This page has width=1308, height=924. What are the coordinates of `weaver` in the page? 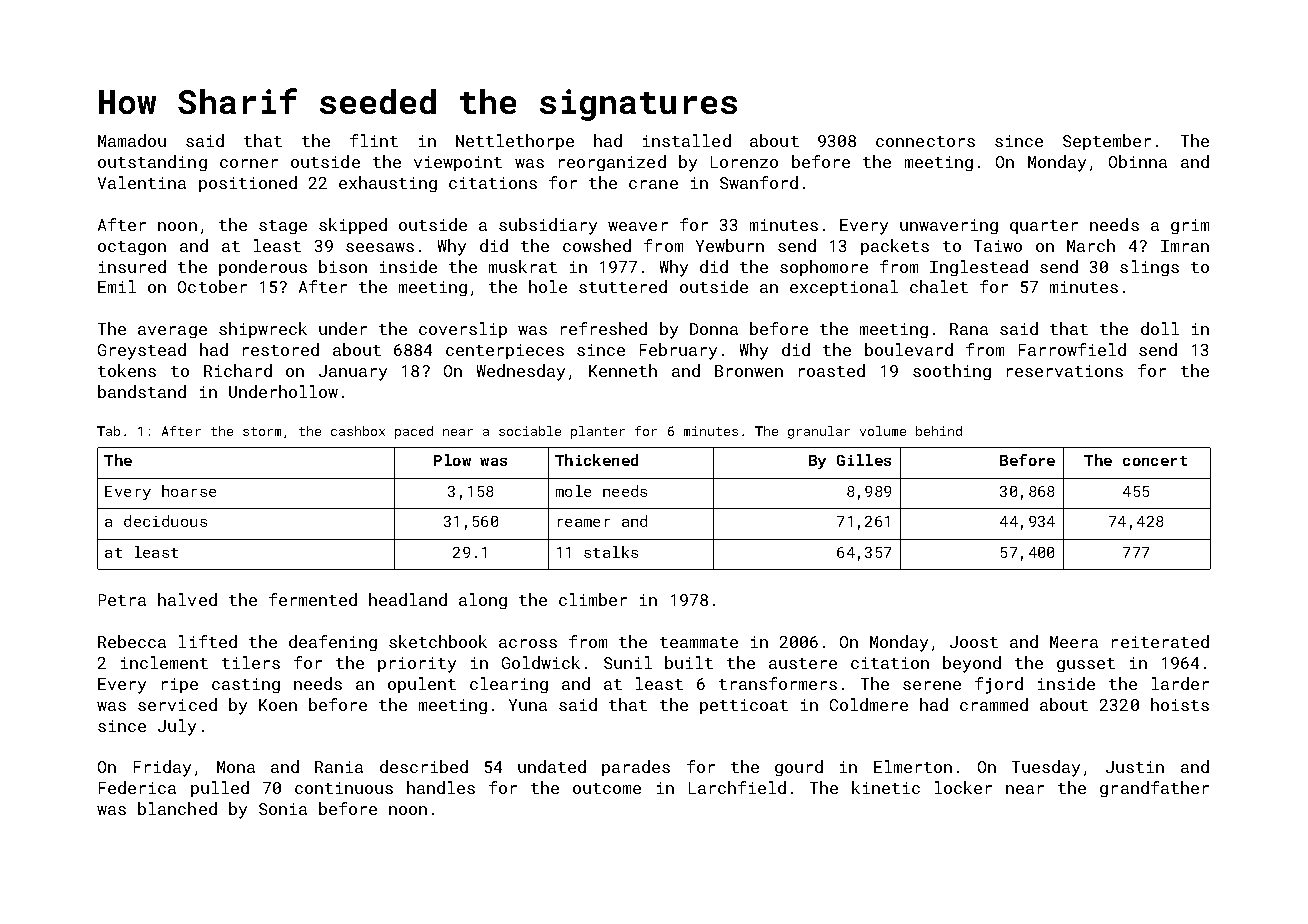 It's located at (638, 226).
